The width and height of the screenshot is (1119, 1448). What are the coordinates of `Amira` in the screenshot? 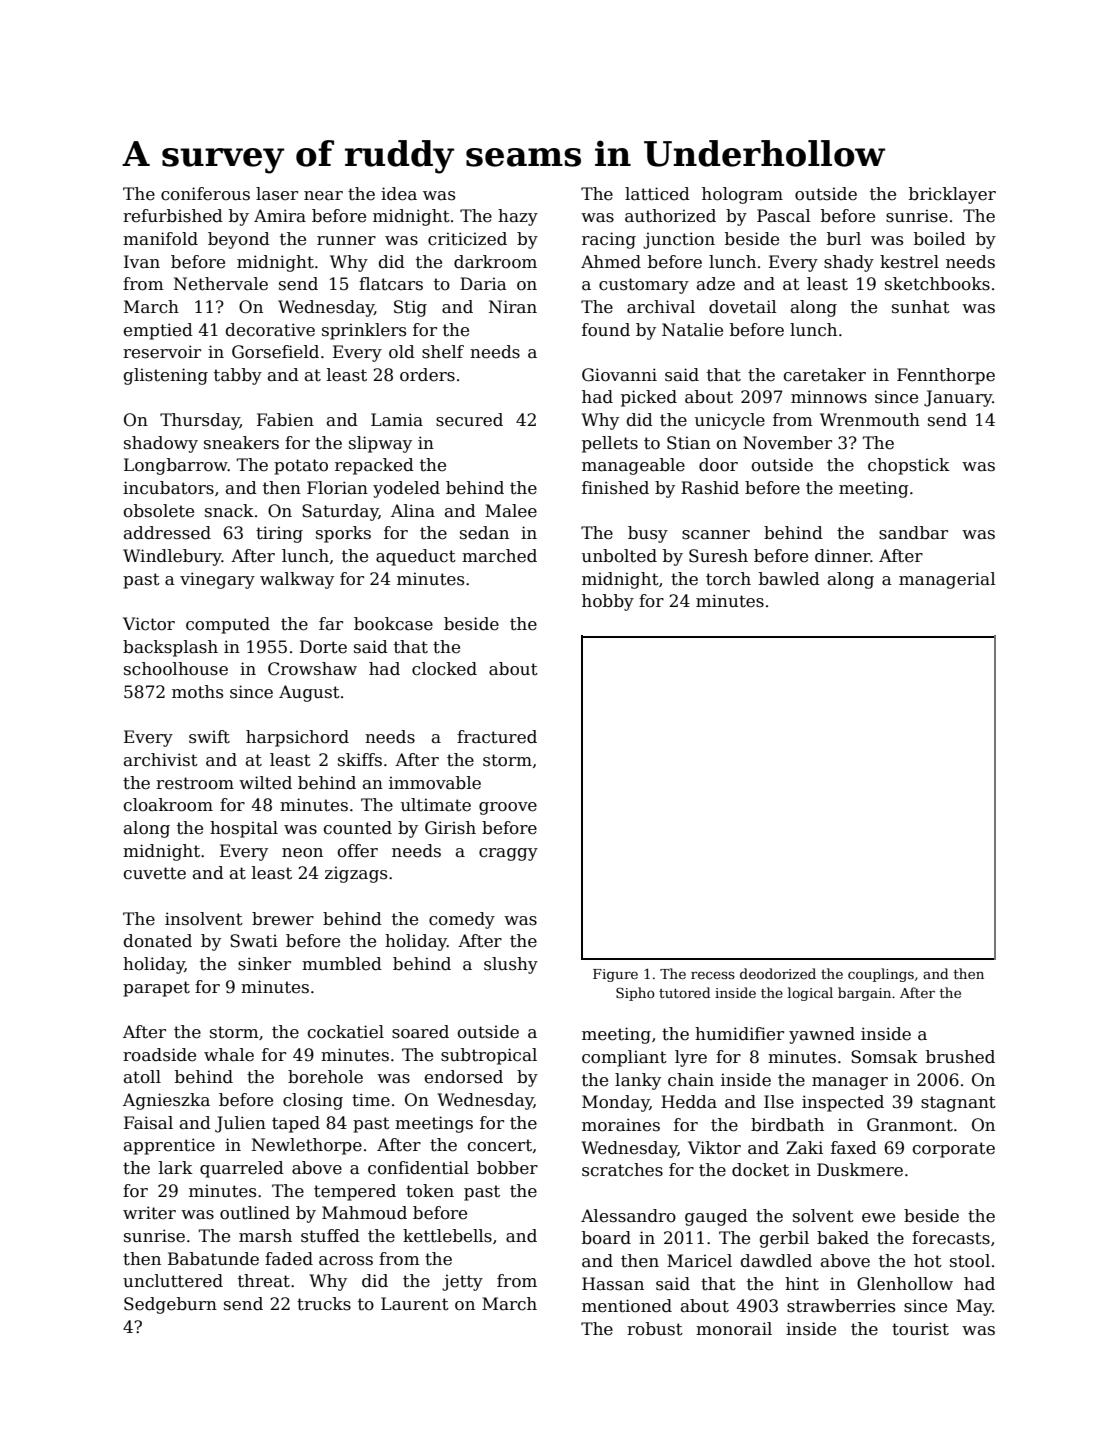 It's located at (280, 215).
